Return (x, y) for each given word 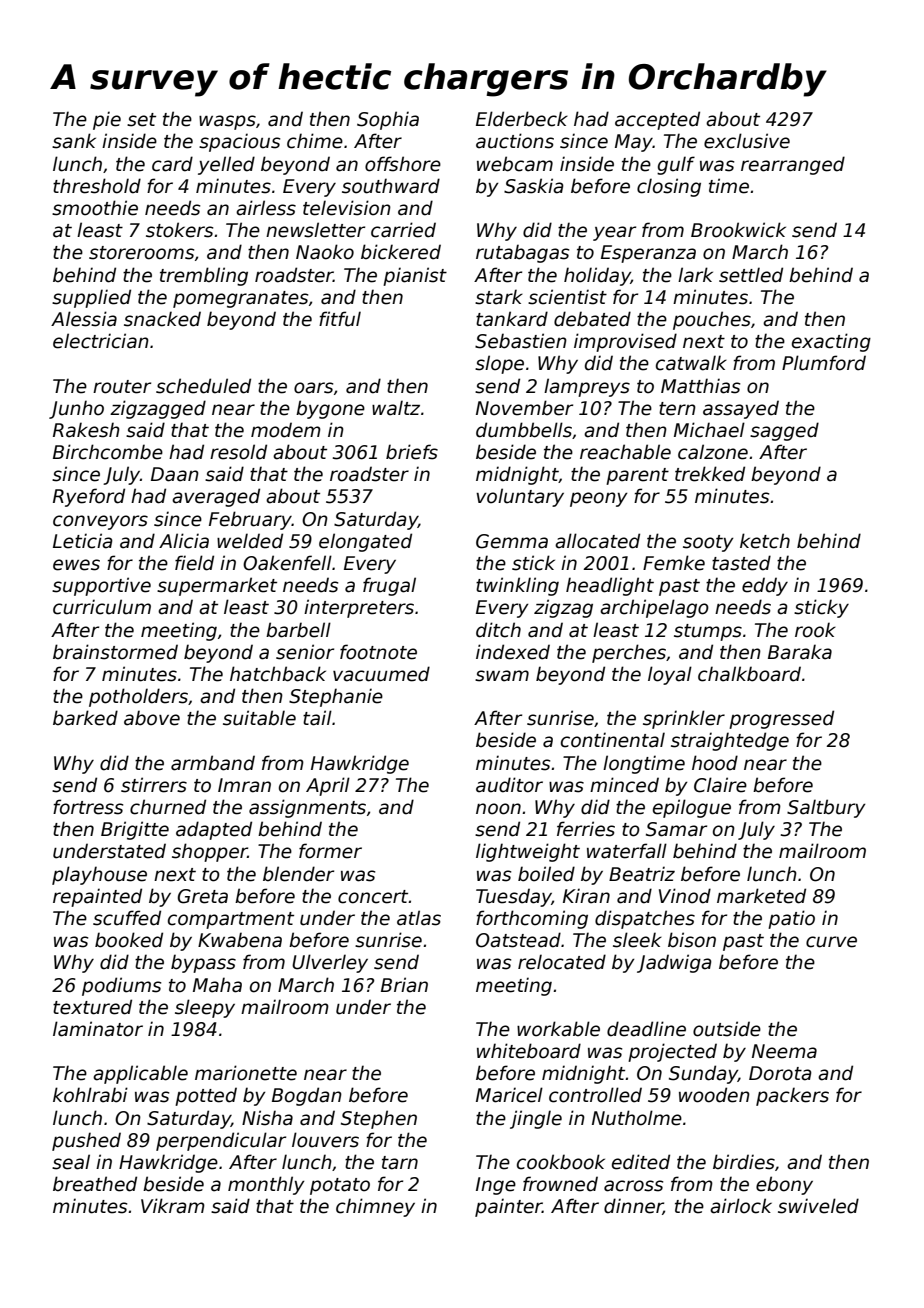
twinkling (517, 586)
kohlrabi (90, 1095)
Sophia (388, 120)
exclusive (747, 141)
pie (107, 120)
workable (558, 1029)
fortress (88, 807)
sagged (784, 431)
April (328, 786)
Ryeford (89, 497)
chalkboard (749, 674)
